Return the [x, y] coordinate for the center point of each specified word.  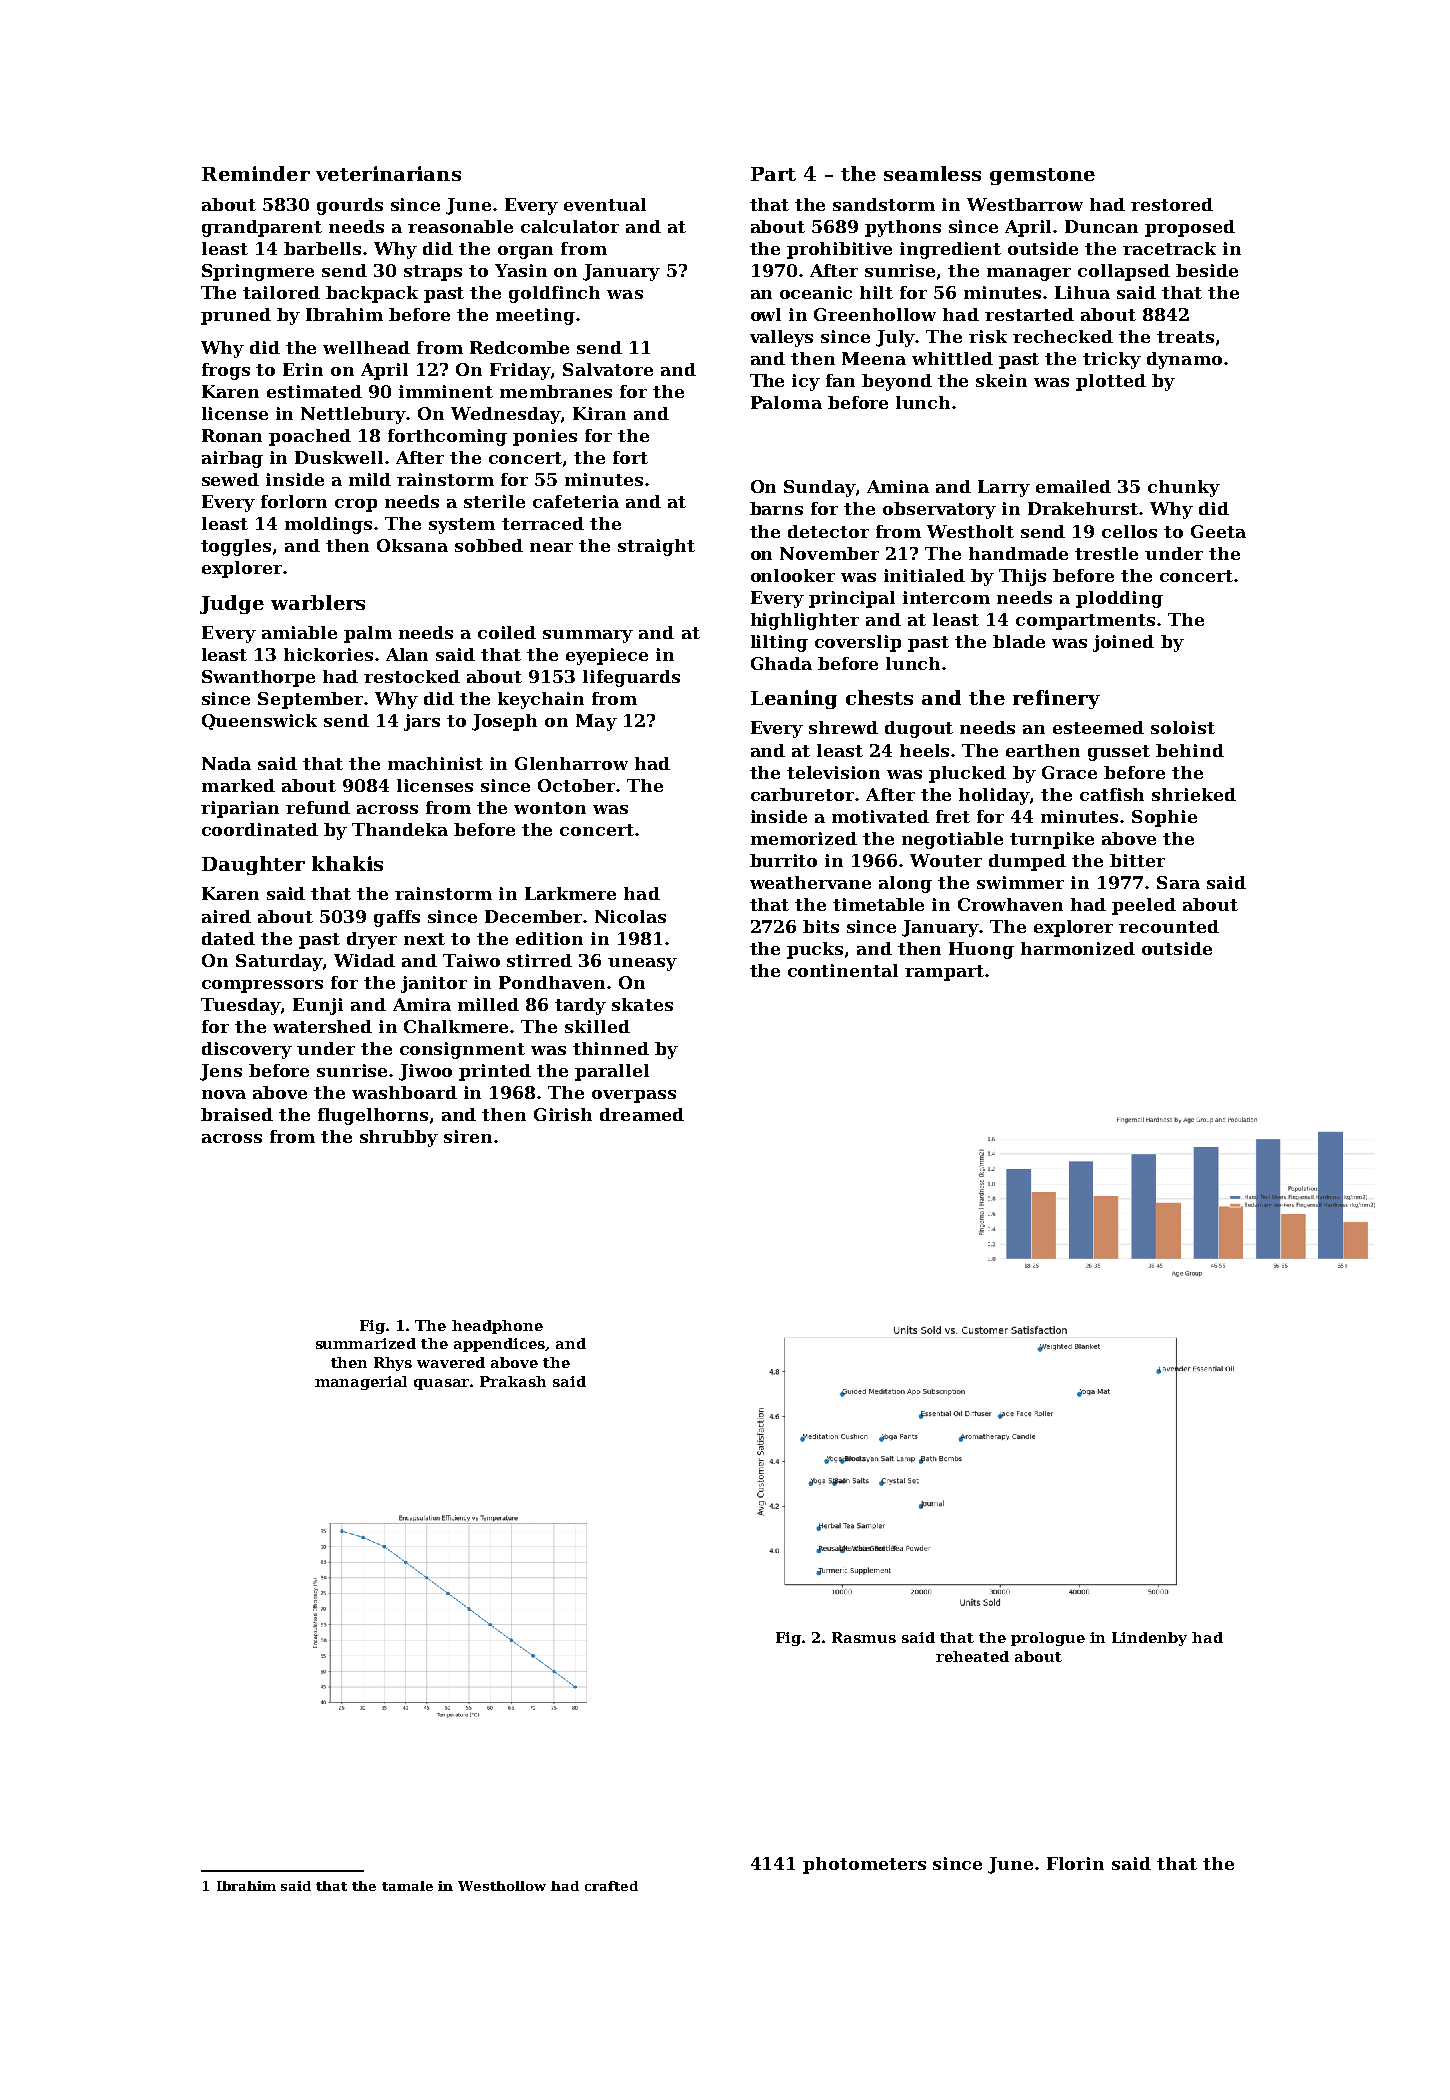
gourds [350, 206]
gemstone [1042, 176]
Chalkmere [457, 1026]
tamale [407, 1886]
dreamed [642, 1114]
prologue [1048, 1639]
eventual [605, 204]
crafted [611, 1886]
